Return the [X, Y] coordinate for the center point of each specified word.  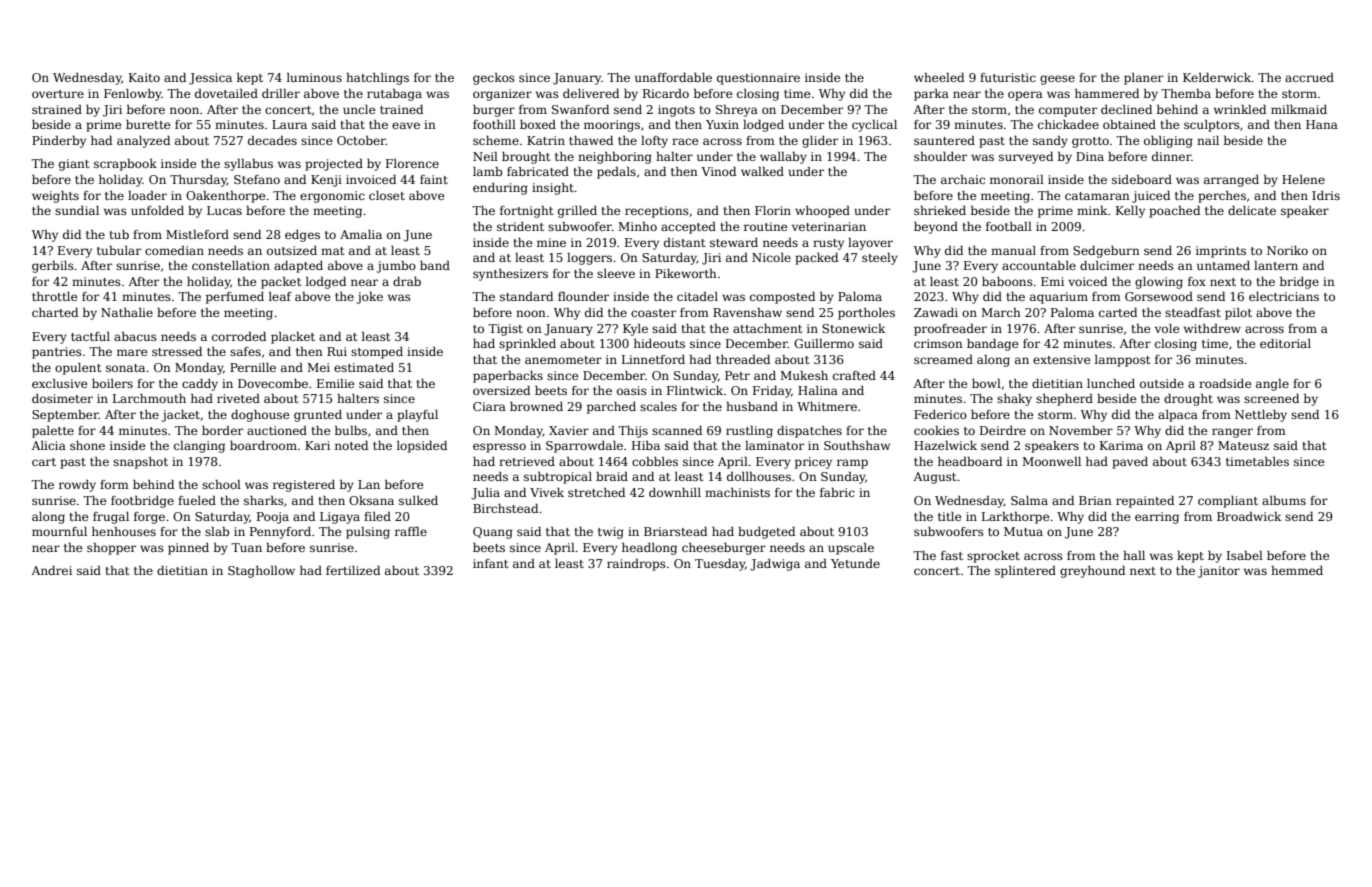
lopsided [422, 447]
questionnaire [758, 79]
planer [1143, 79]
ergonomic [332, 197]
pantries [57, 353]
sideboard [1142, 179]
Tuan [246, 547]
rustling [749, 432]
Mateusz [1243, 445]
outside [1162, 383]
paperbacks [508, 377]
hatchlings [377, 79]
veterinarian [829, 226]
